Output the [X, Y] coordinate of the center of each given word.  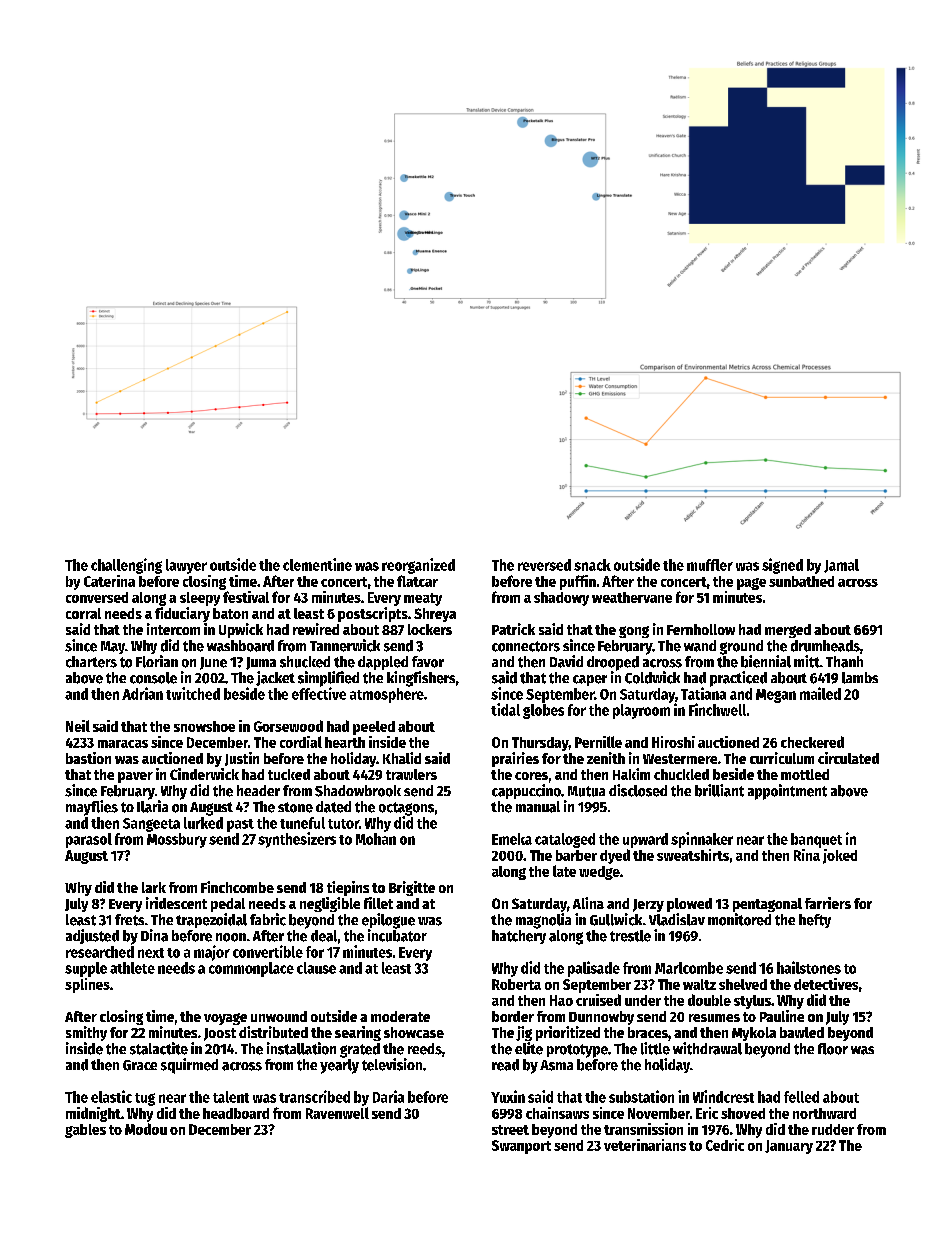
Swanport [521, 1147]
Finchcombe [237, 887]
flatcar [417, 581]
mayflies [92, 808]
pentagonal [767, 905]
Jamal [841, 566]
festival [246, 597]
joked [840, 856]
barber [576, 855]
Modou [146, 1129]
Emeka [512, 839]
